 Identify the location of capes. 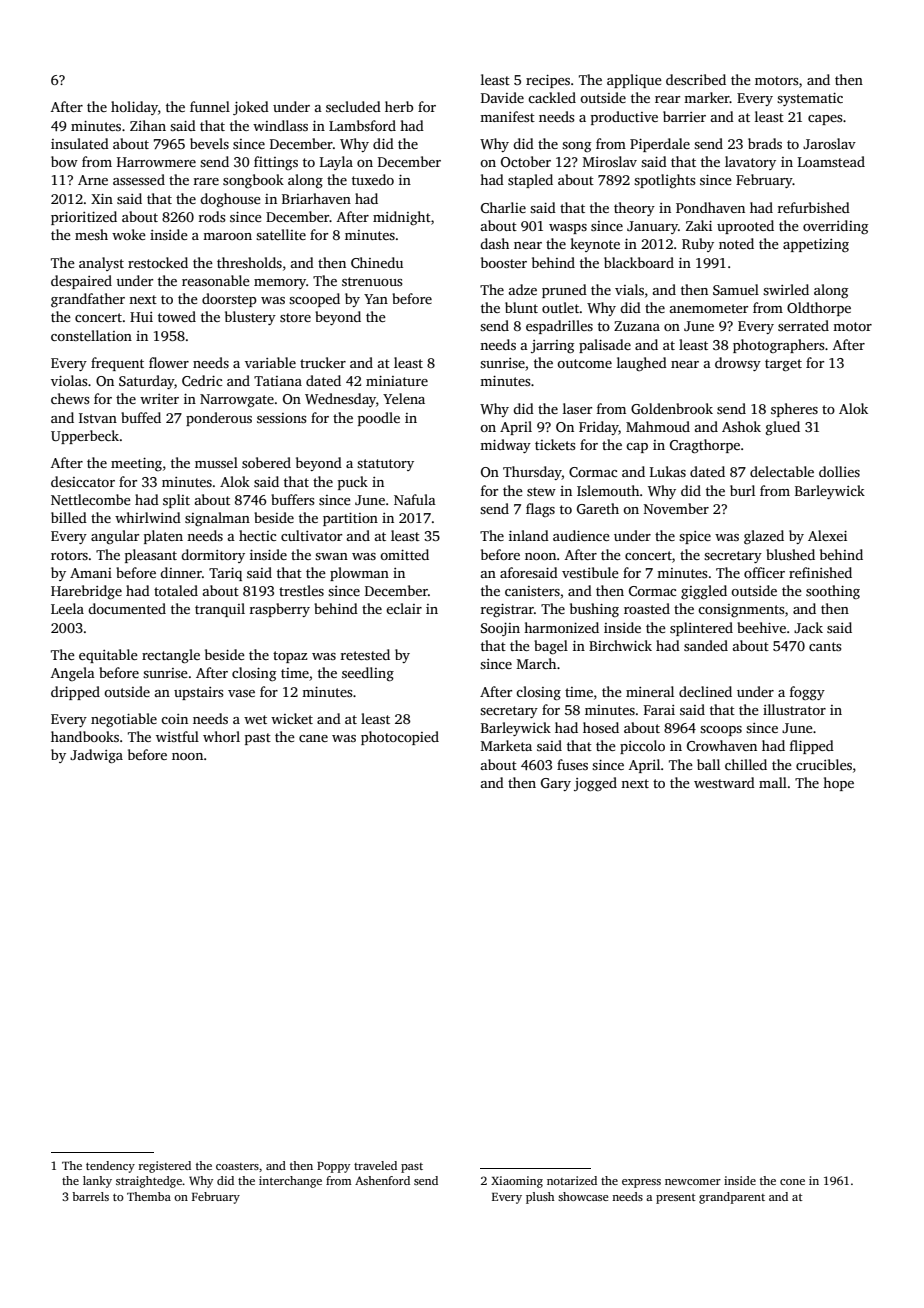
(825, 120).
